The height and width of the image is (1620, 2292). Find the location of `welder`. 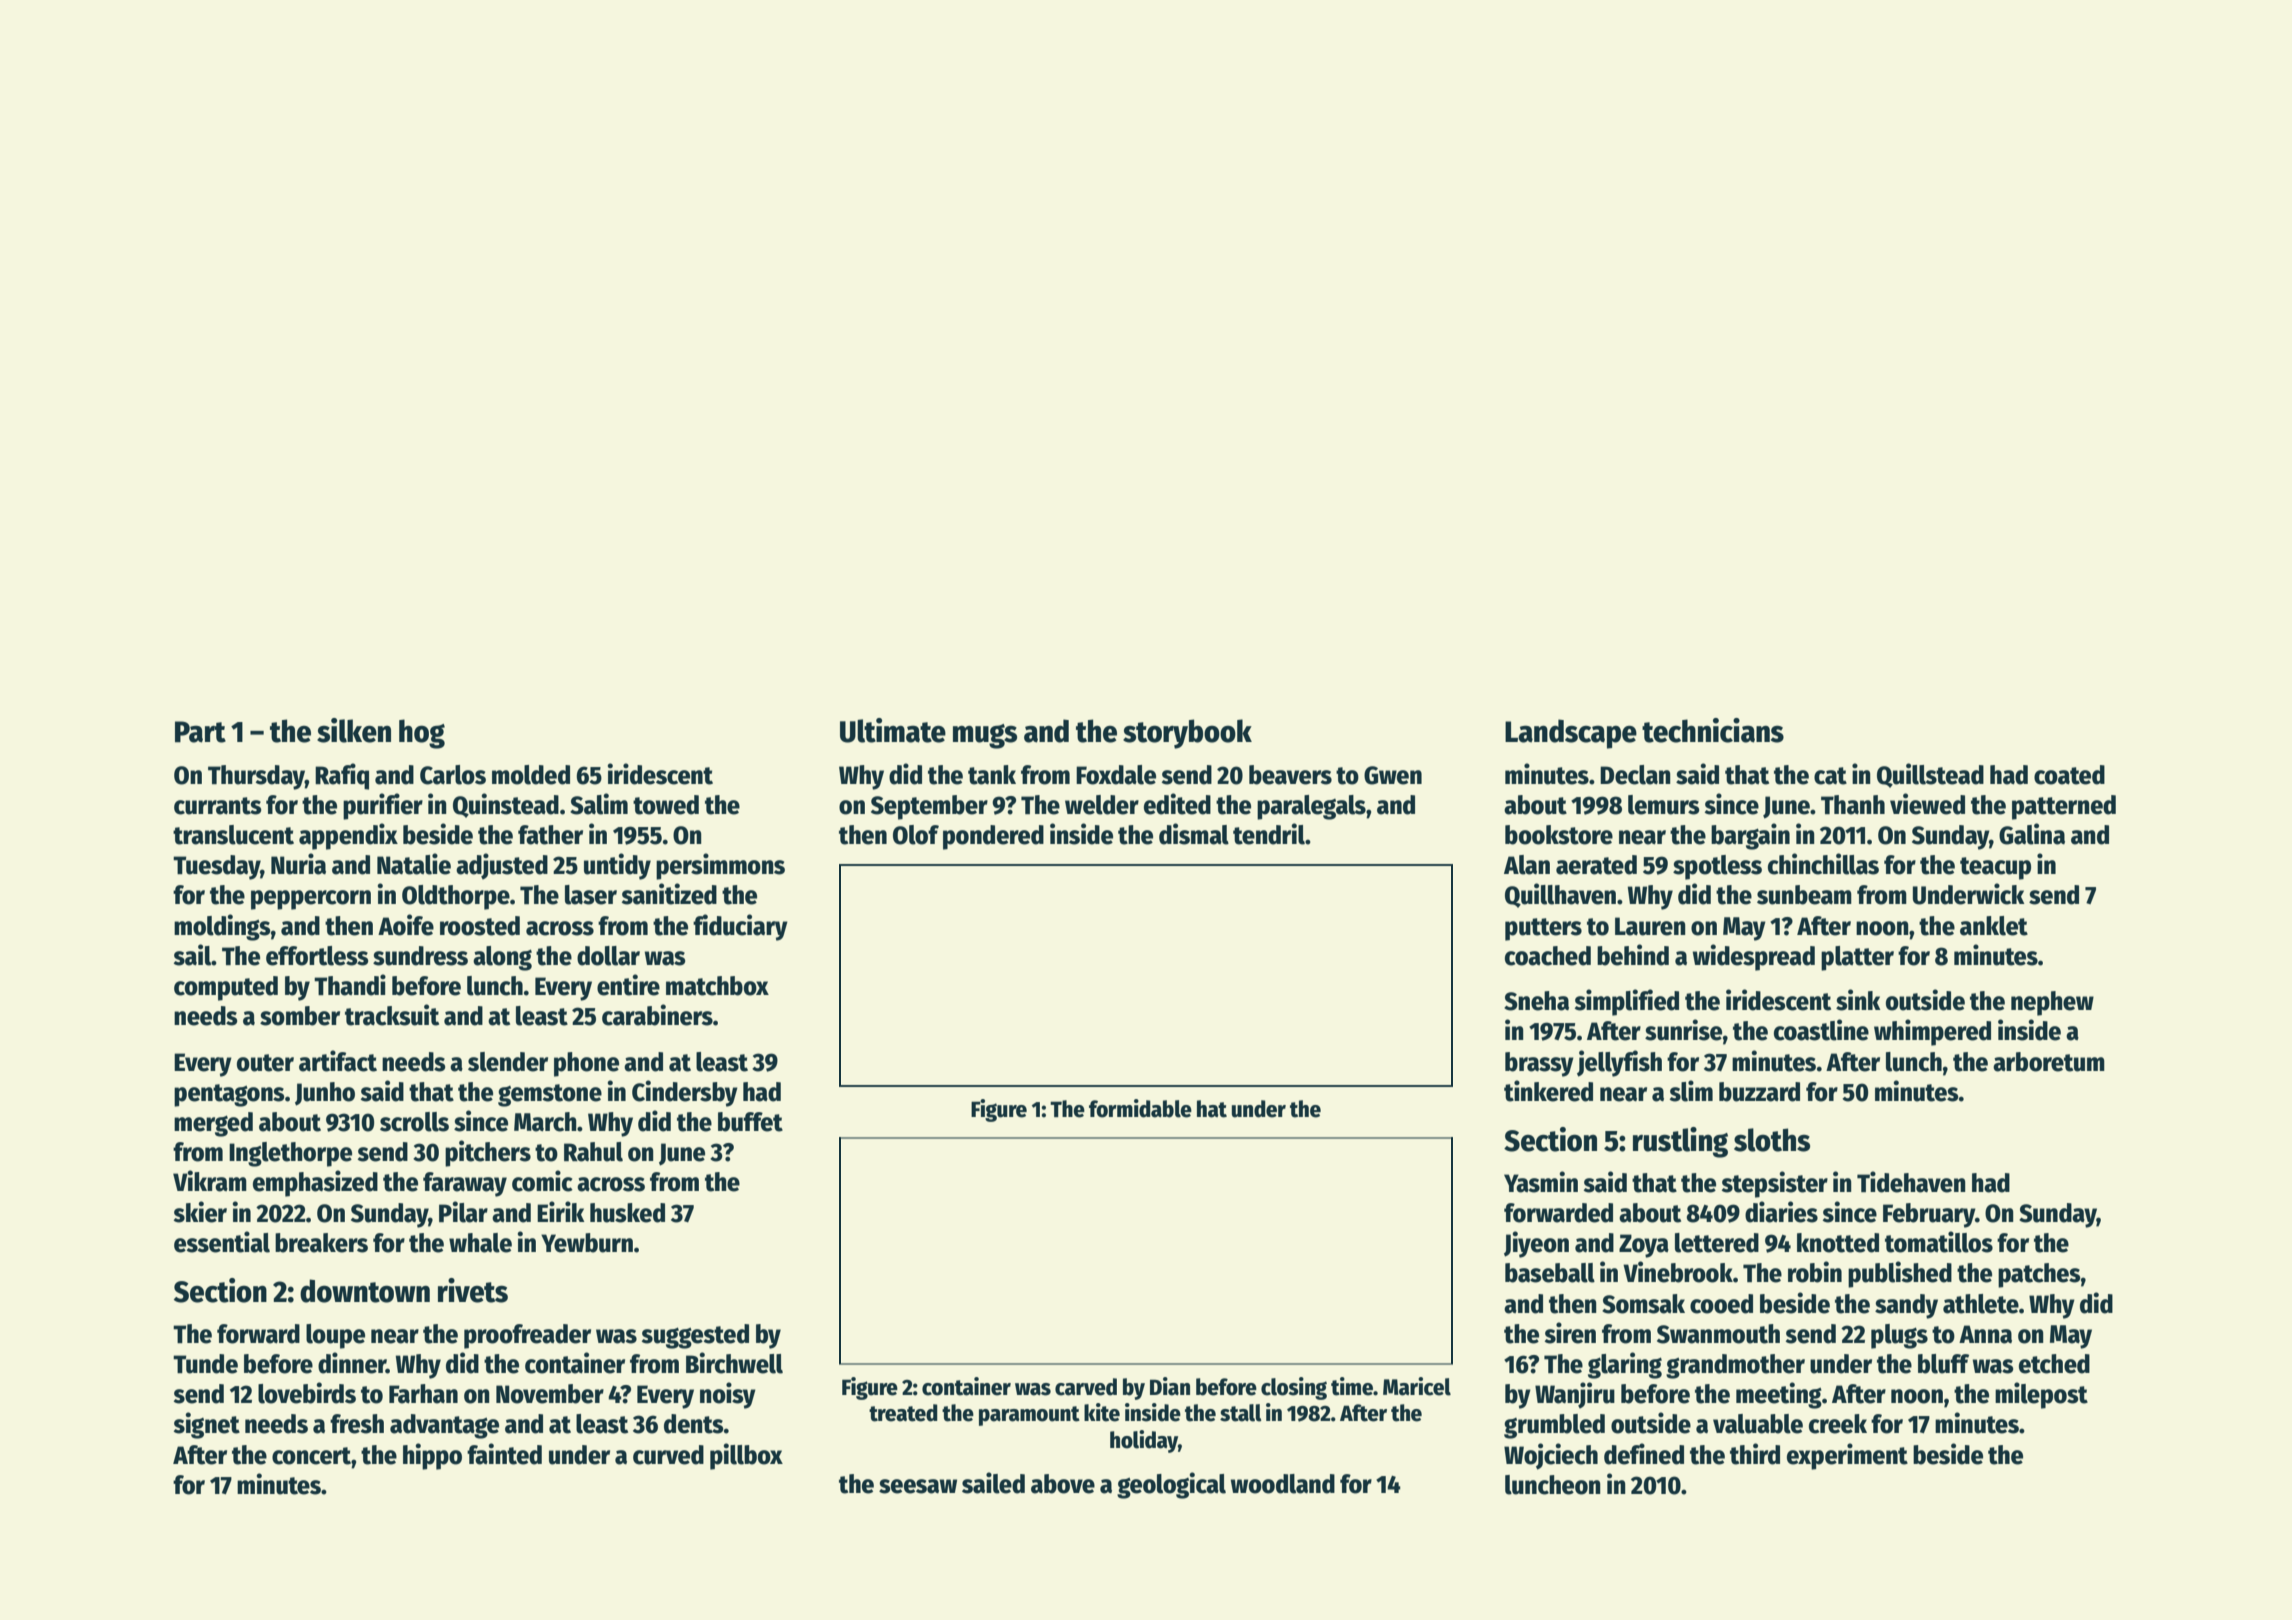

welder is located at coordinates (1102, 805).
